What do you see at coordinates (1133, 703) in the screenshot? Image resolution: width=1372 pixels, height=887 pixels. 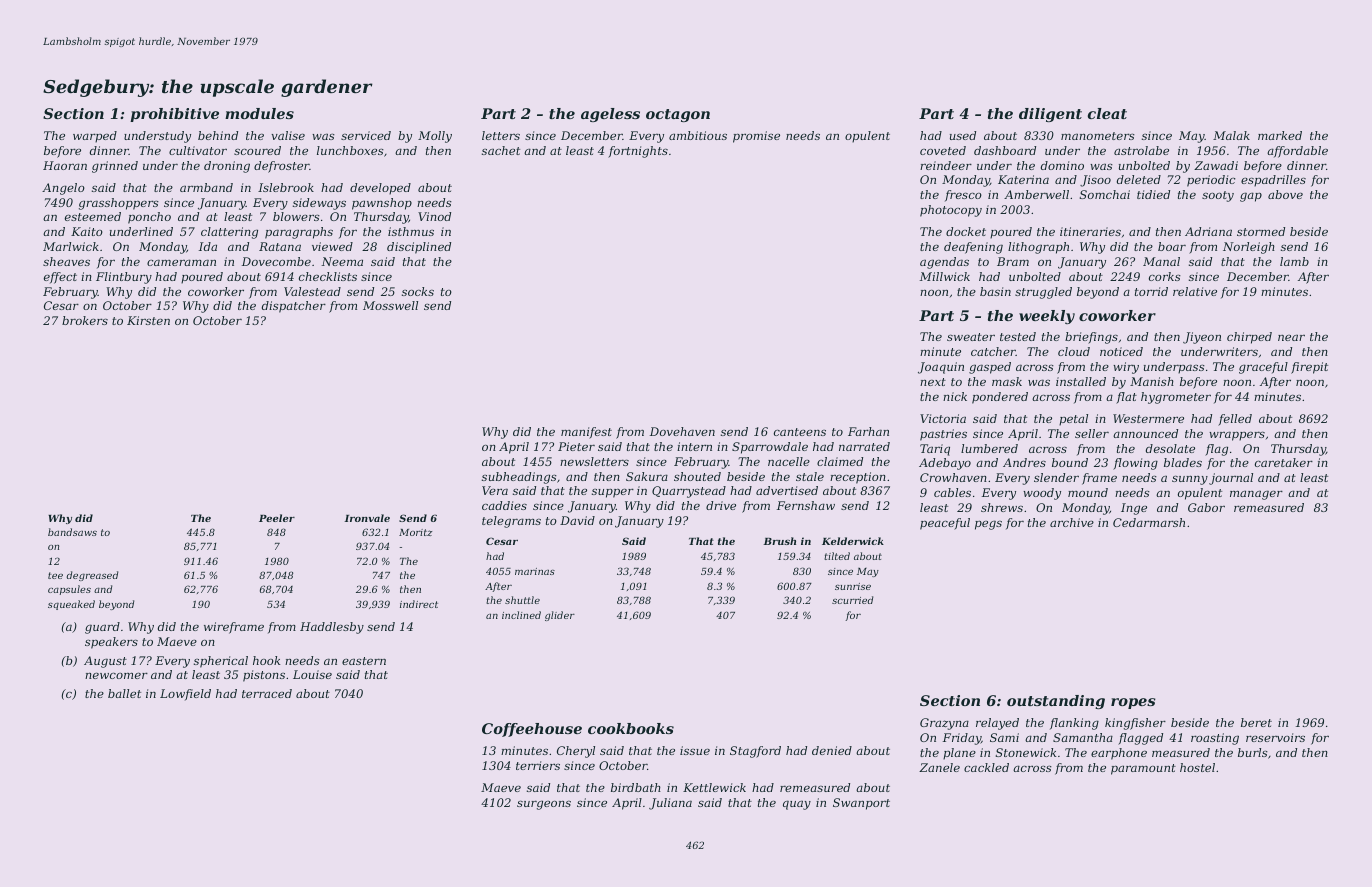 I see `ropes` at bounding box center [1133, 703].
